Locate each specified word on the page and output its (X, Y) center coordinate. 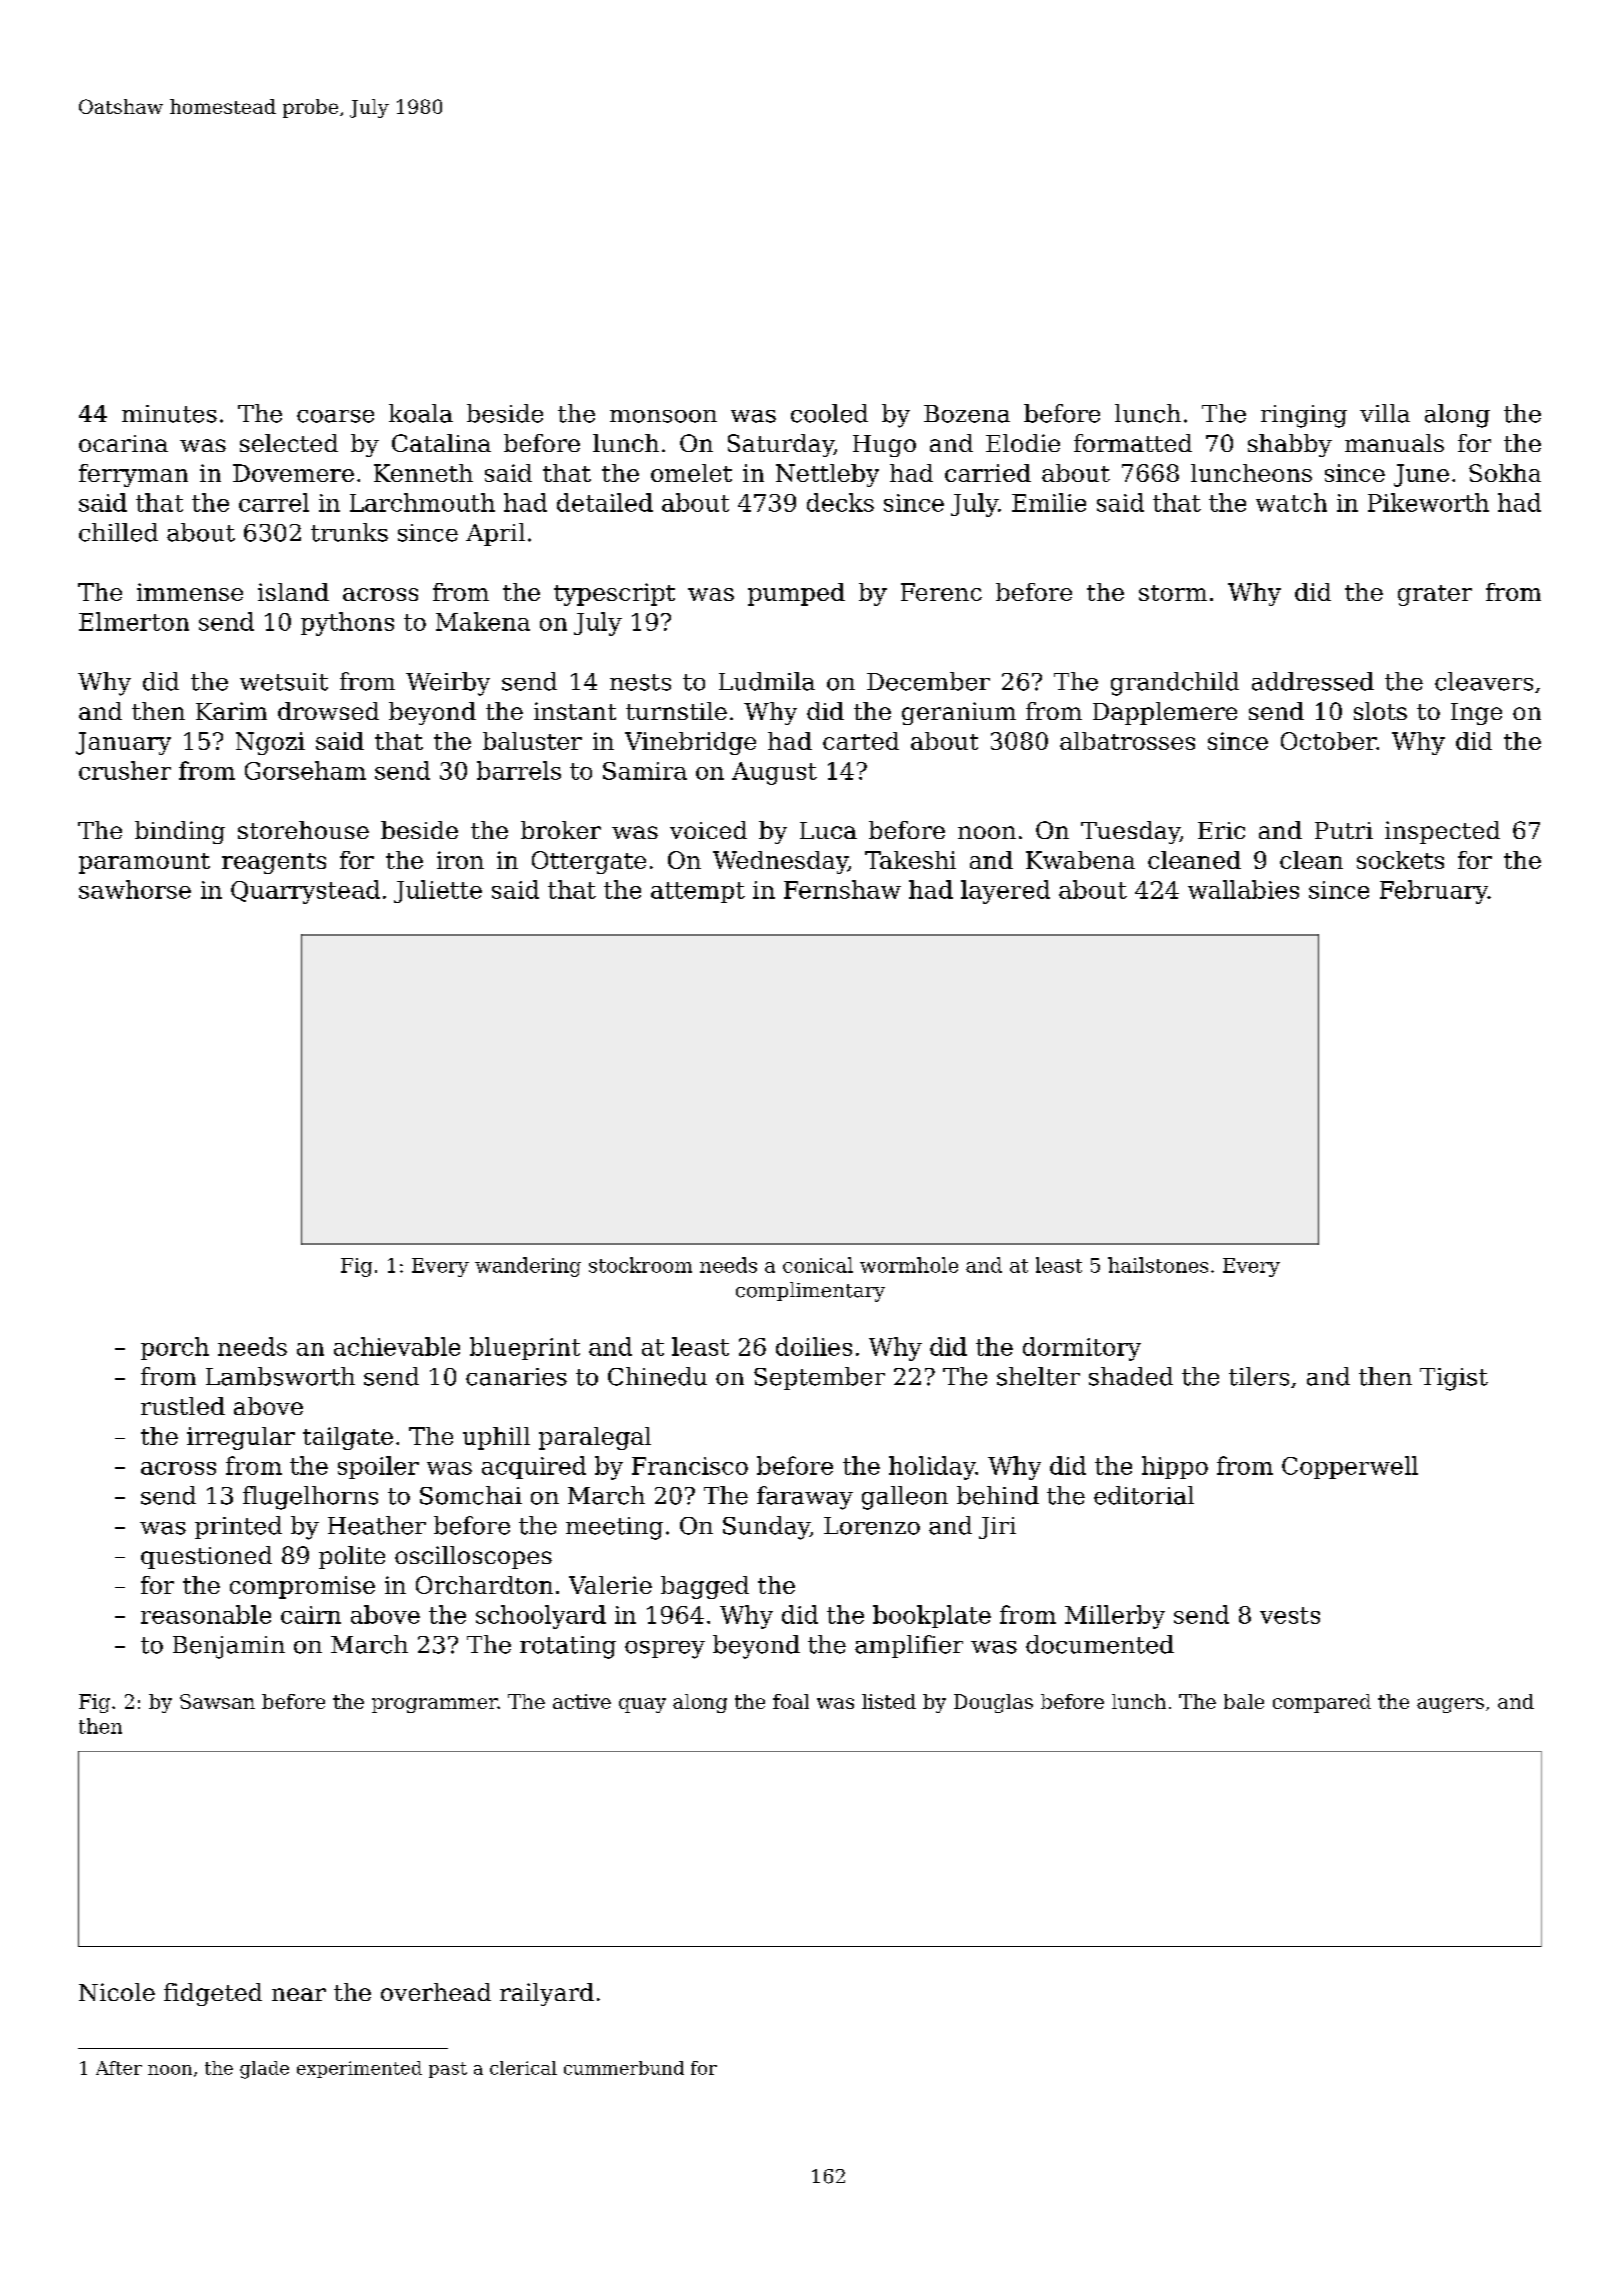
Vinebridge (690, 743)
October (1328, 741)
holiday (932, 1468)
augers (1450, 1705)
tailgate (348, 1438)
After (119, 2068)
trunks (349, 532)
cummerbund (624, 2068)
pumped (796, 594)
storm (1173, 593)
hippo (1175, 1467)
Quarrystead (305, 892)
